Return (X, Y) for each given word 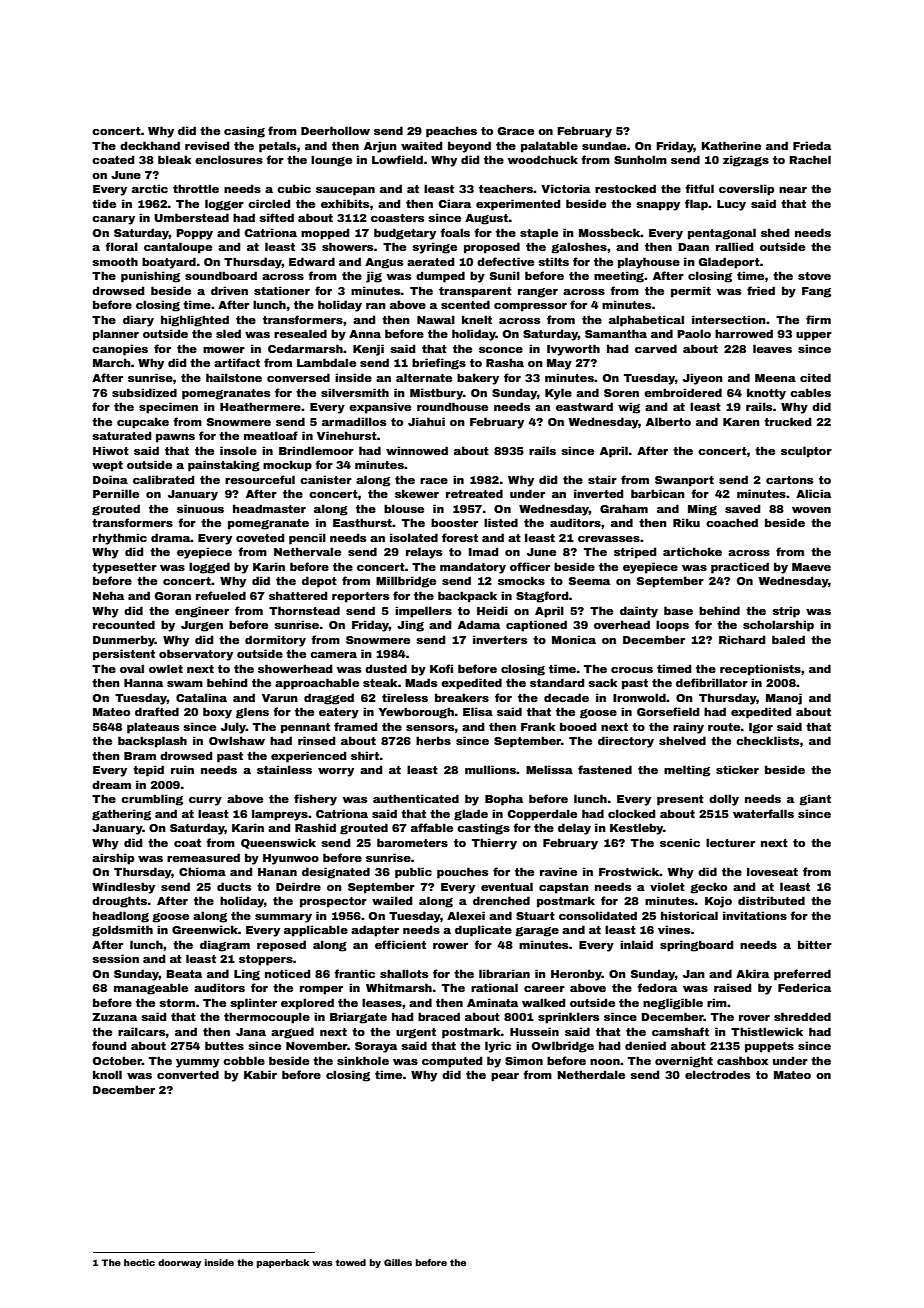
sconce (501, 350)
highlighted (195, 321)
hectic (139, 1262)
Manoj (784, 699)
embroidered (683, 392)
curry (205, 801)
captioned (536, 626)
